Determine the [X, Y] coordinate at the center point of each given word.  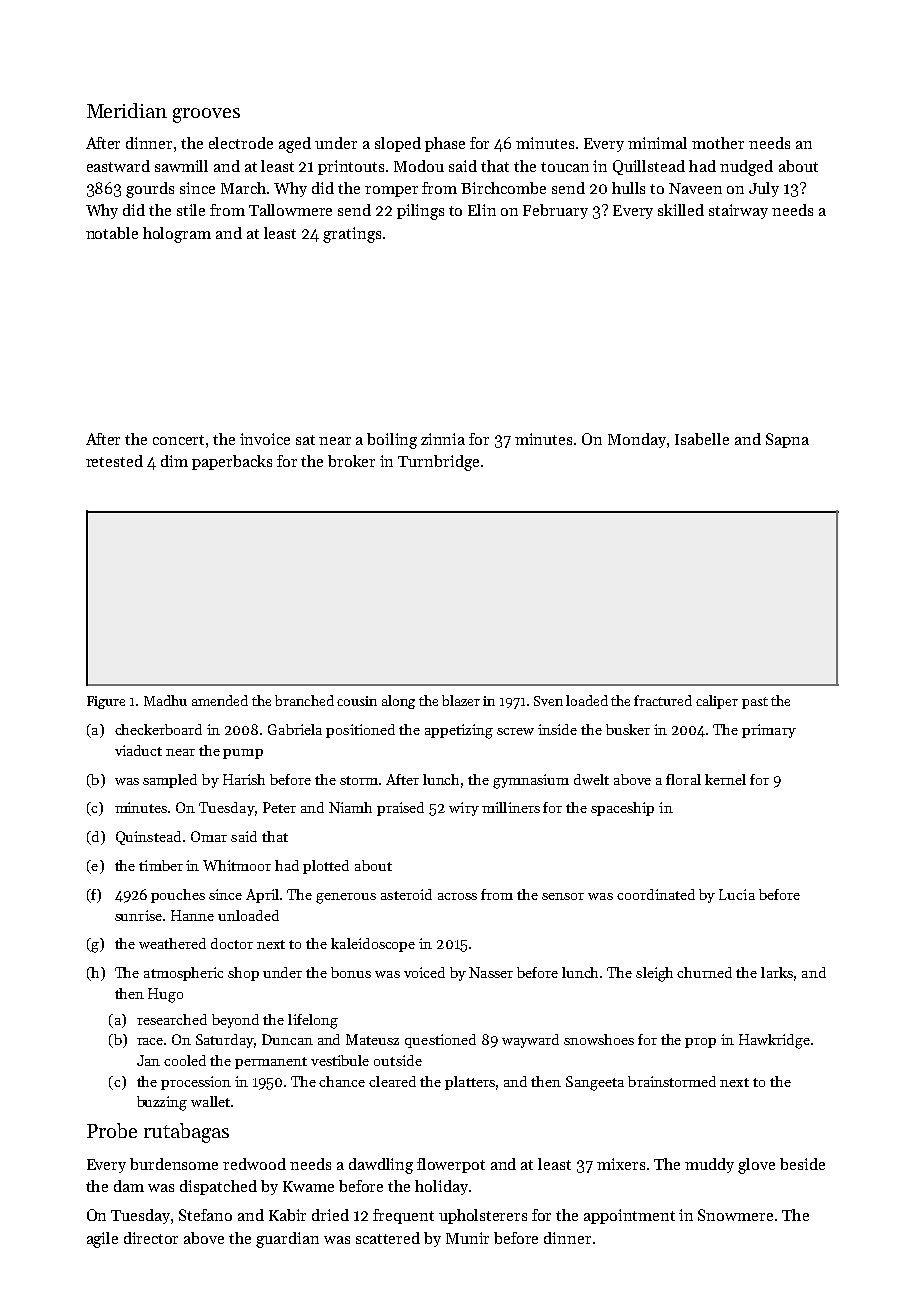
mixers [621, 1164]
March [243, 188]
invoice [265, 439]
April [262, 896]
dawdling [381, 1166]
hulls [628, 188]
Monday [637, 440]
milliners [511, 807]
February [555, 211]
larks [777, 972]
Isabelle [702, 439]
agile [102, 1240]
